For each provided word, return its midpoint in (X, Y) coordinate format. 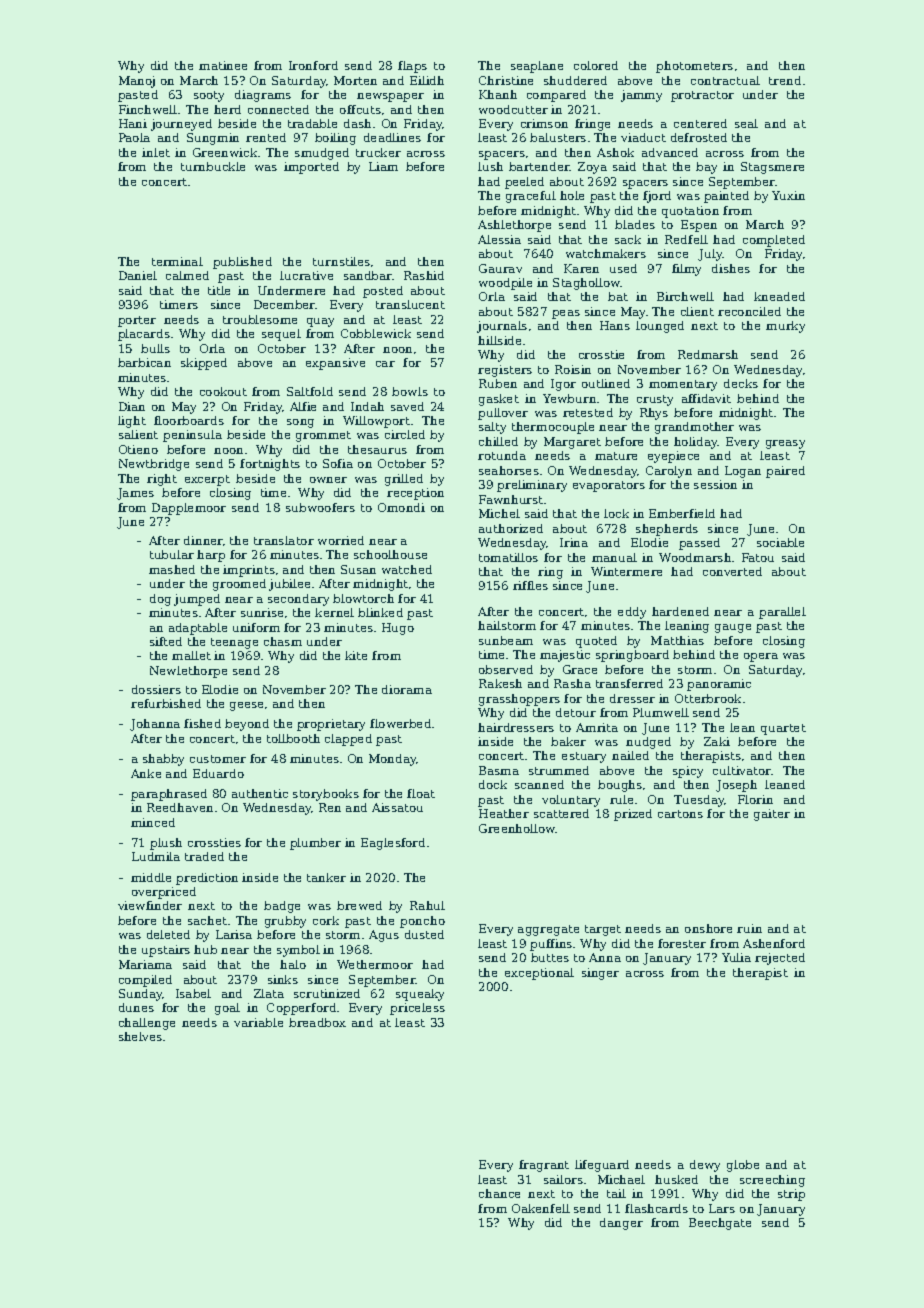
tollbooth (293, 738)
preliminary (532, 486)
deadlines (392, 137)
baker (568, 741)
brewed (359, 905)
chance (499, 1193)
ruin (749, 928)
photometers (694, 67)
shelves (140, 1036)
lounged (660, 327)
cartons (680, 814)
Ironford (313, 65)
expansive (335, 364)
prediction (207, 879)
